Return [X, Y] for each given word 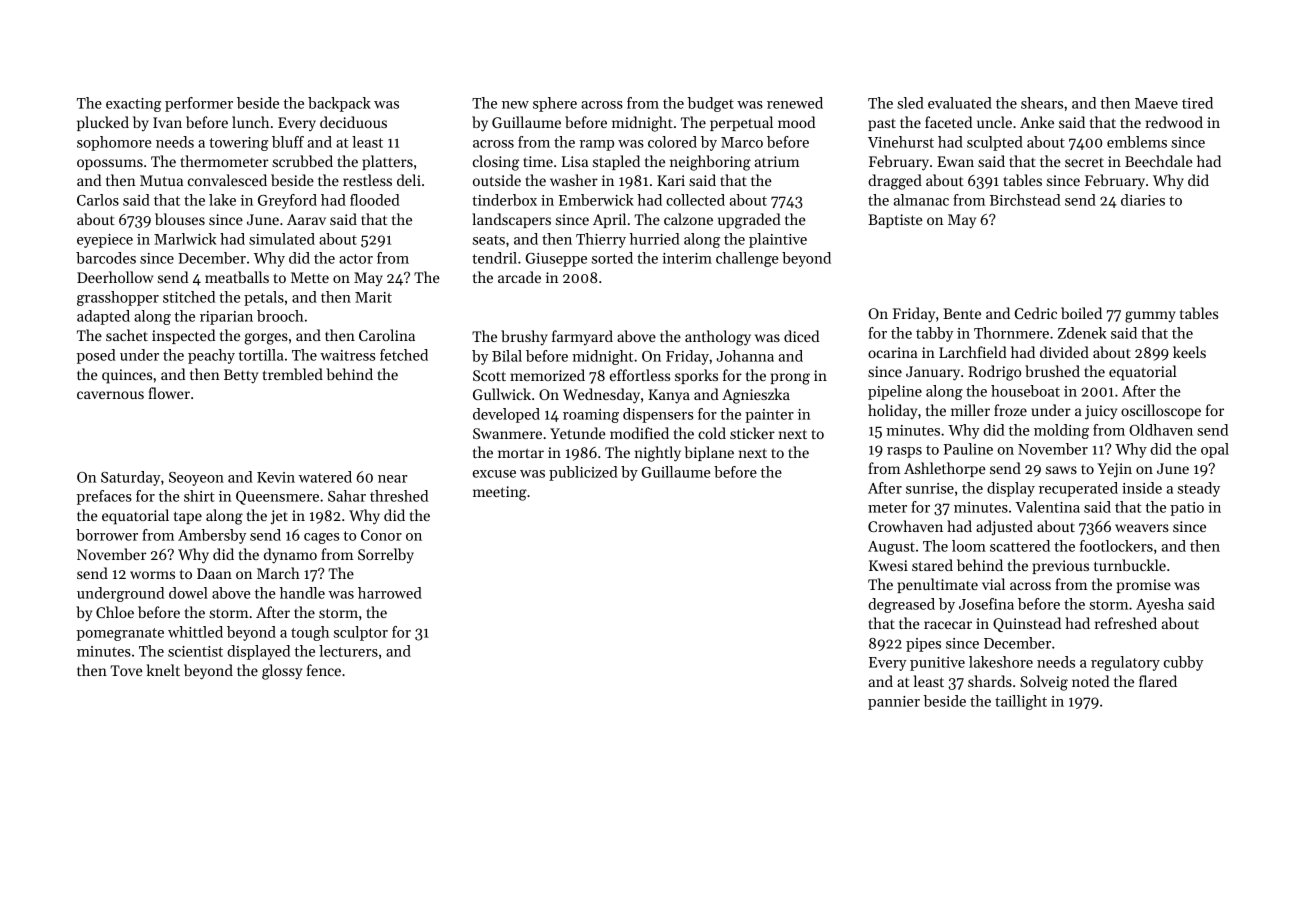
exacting [133, 105]
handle [302, 593]
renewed [795, 103]
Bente [962, 313]
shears [1042, 103]
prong [790, 379]
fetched [404, 355]
